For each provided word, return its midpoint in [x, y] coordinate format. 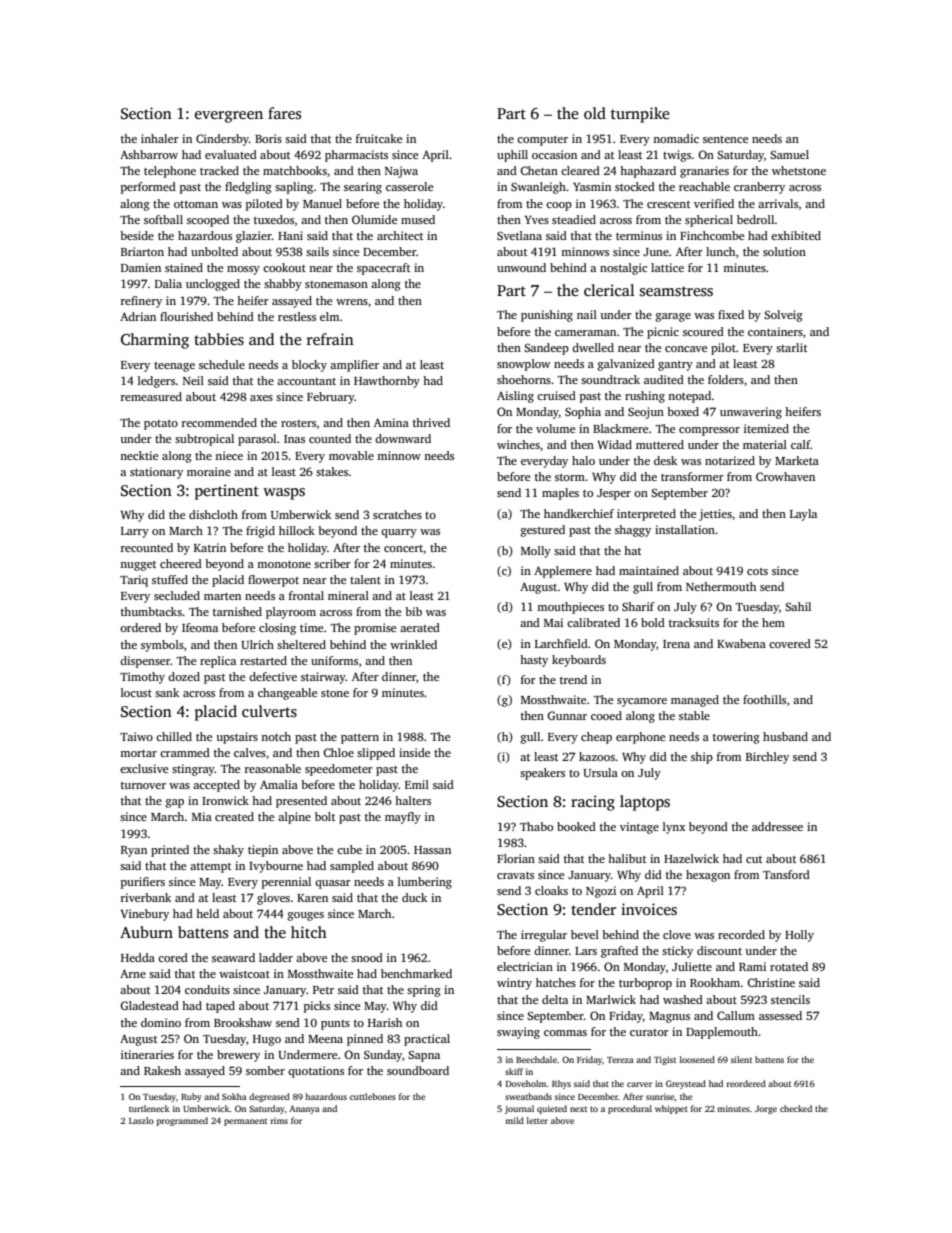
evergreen [229, 117]
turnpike [640, 115]
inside [414, 752]
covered [790, 643]
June [656, 252]
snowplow [523, 365]
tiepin [263, 851]
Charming [155, 341]
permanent [245, 1122]
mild [514, 1120]
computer [542, 141]
